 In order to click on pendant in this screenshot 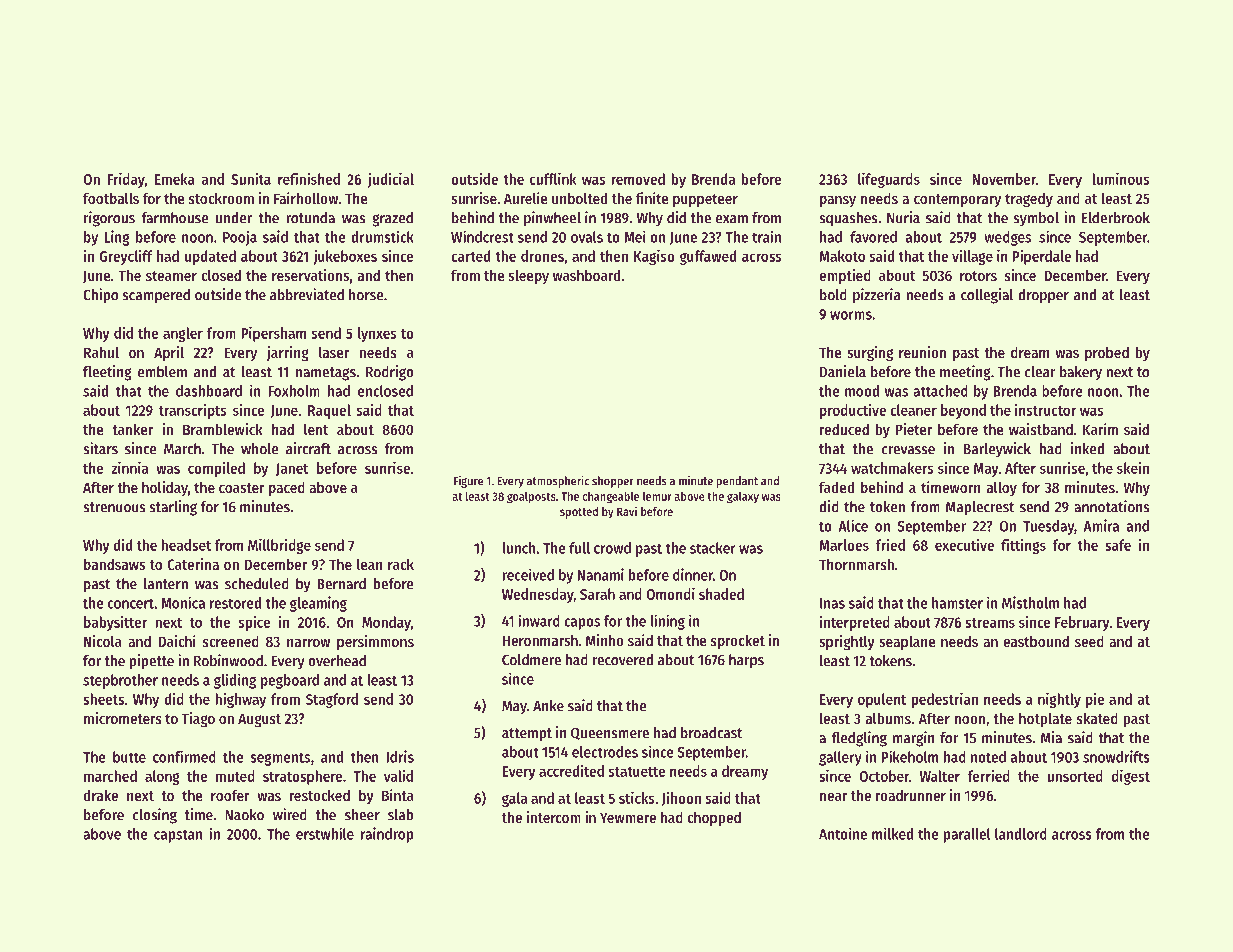, I will do `click(737, 482)`.
